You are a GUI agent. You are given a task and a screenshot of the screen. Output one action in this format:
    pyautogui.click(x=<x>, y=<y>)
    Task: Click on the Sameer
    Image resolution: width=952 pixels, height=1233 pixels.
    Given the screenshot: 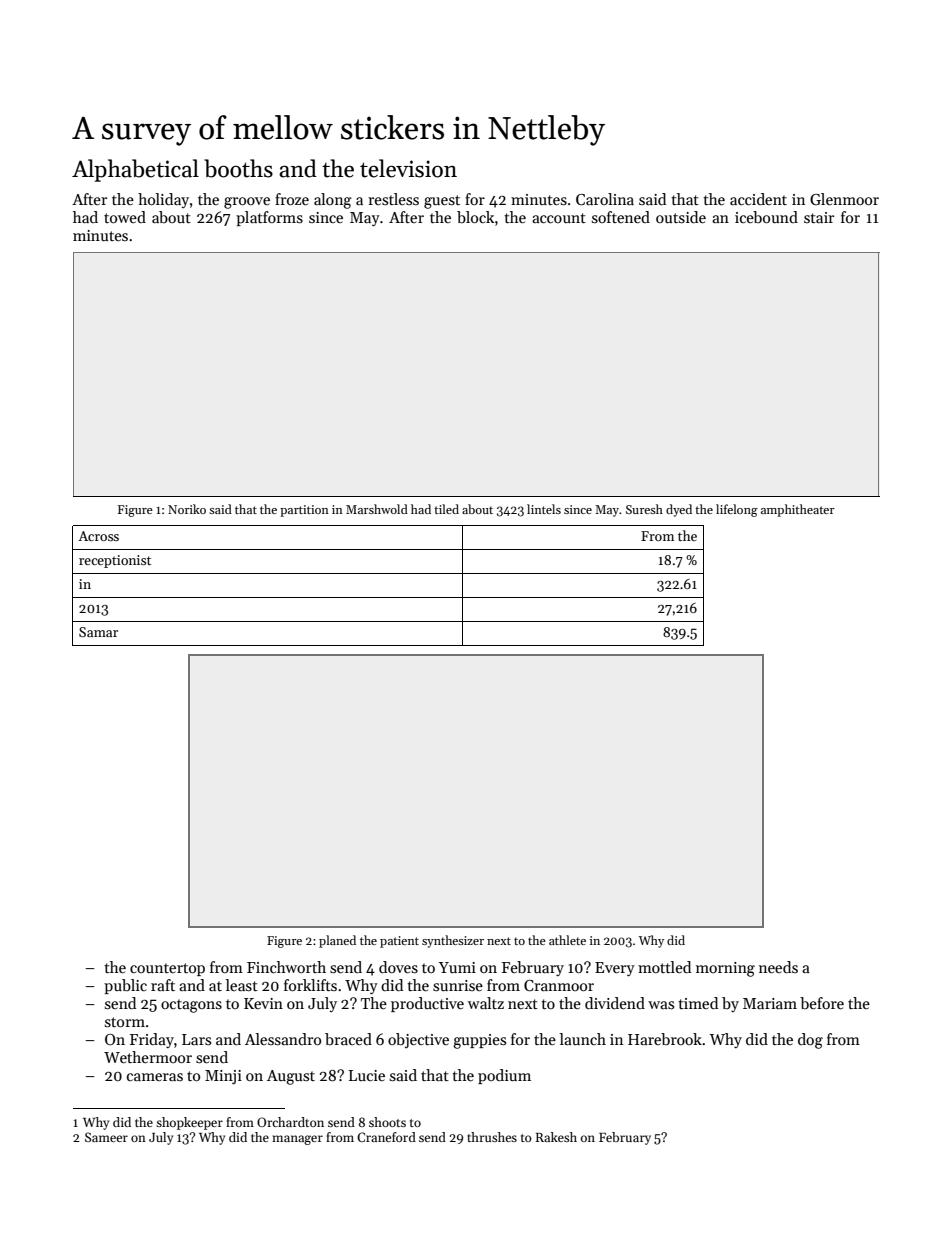 What is the action you would take?
    pyautogui.click(x=106, y=1137)
